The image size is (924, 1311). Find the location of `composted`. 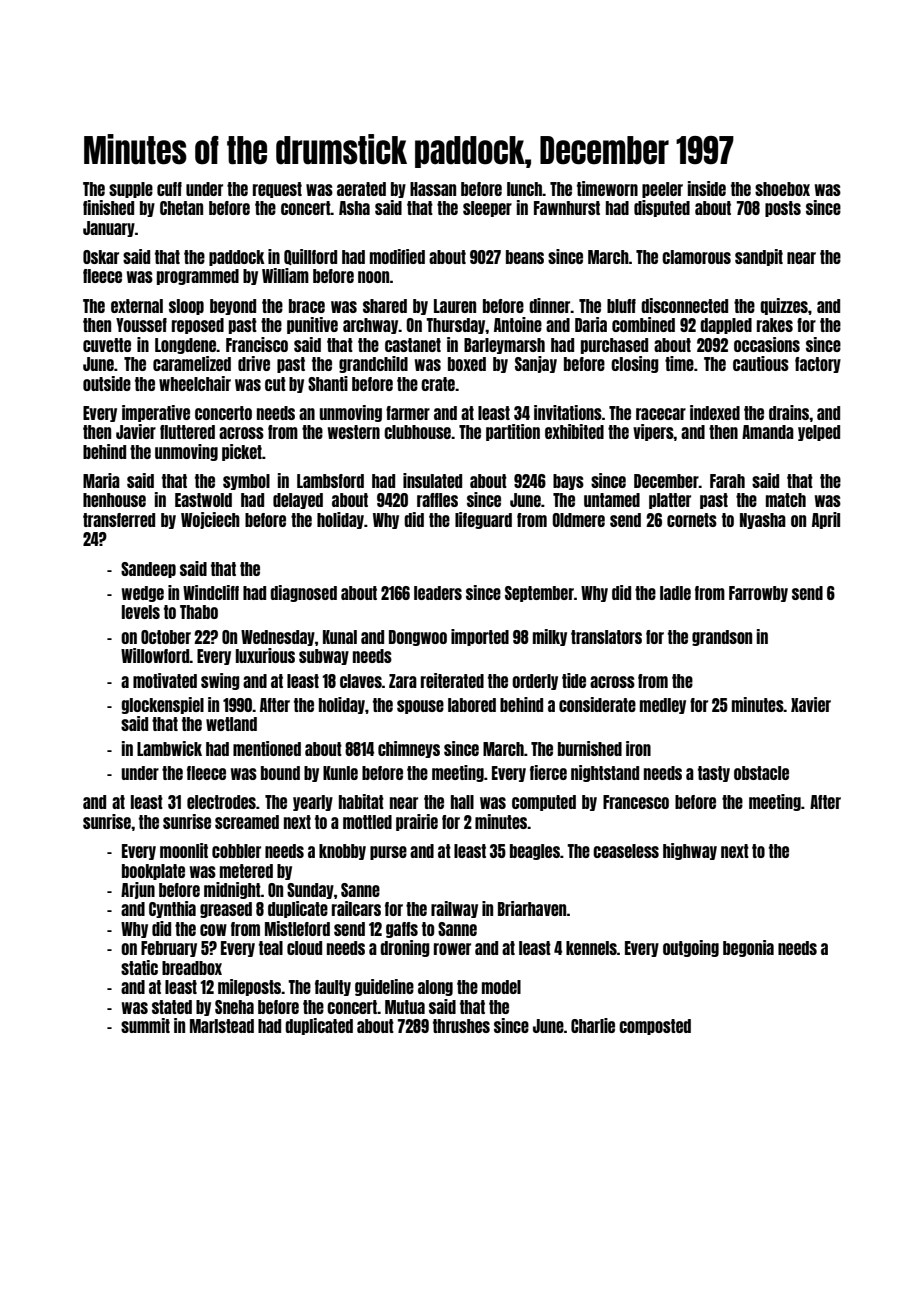

composted is located at coordinates (655, 1027).
